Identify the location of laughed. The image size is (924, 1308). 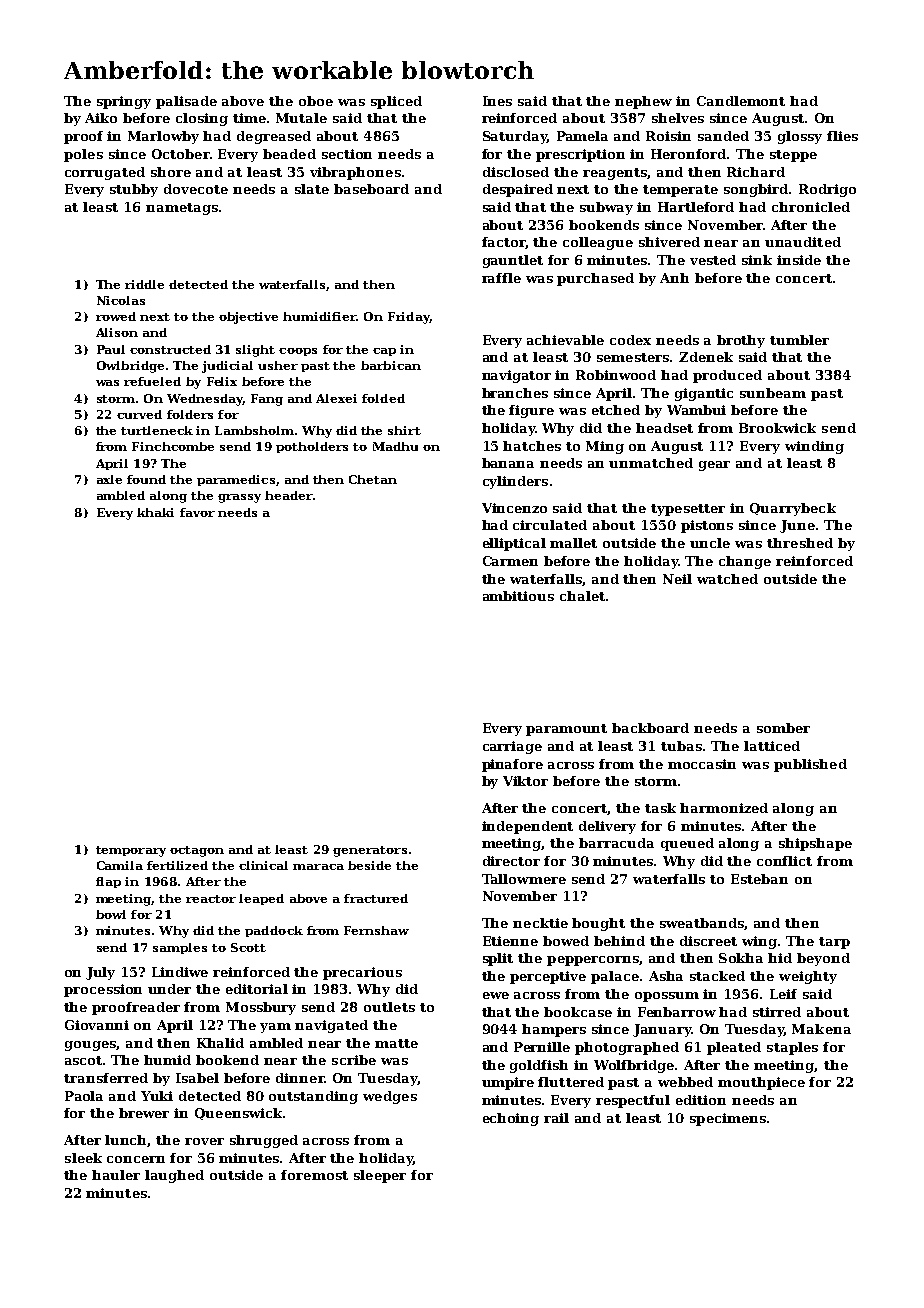
(174, 1176).
